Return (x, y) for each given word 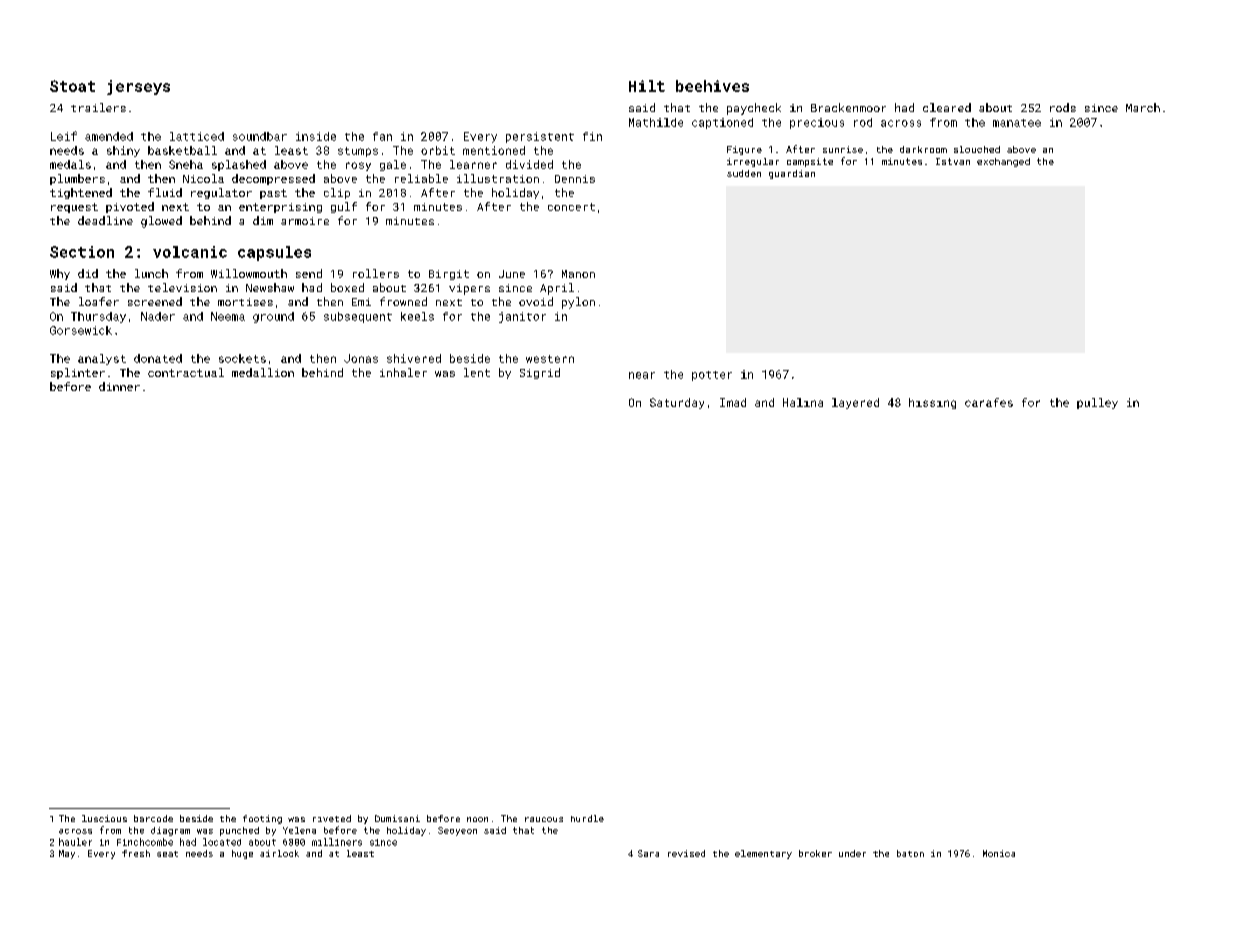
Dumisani (397, 818)
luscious (104, 818)
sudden (744, 173)
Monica (999, 853)
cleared (947, 107)
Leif (64, 136)
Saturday (677, 403)
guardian (792, 174)
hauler (75, 842)
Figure (744, 150)
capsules (274, 253)
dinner (119, 386)
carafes (989, 402)
